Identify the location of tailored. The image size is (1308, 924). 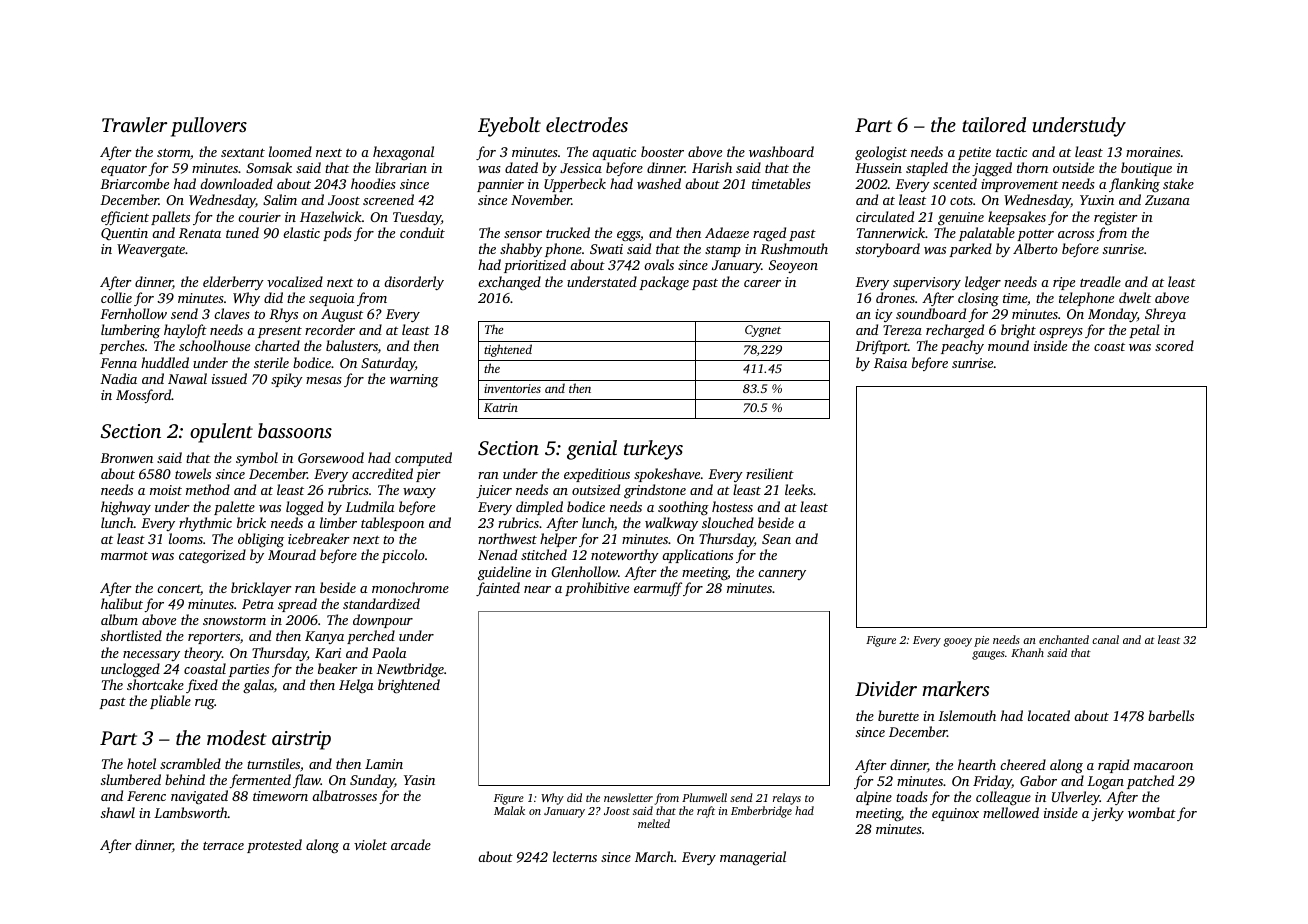
(994, 124).
